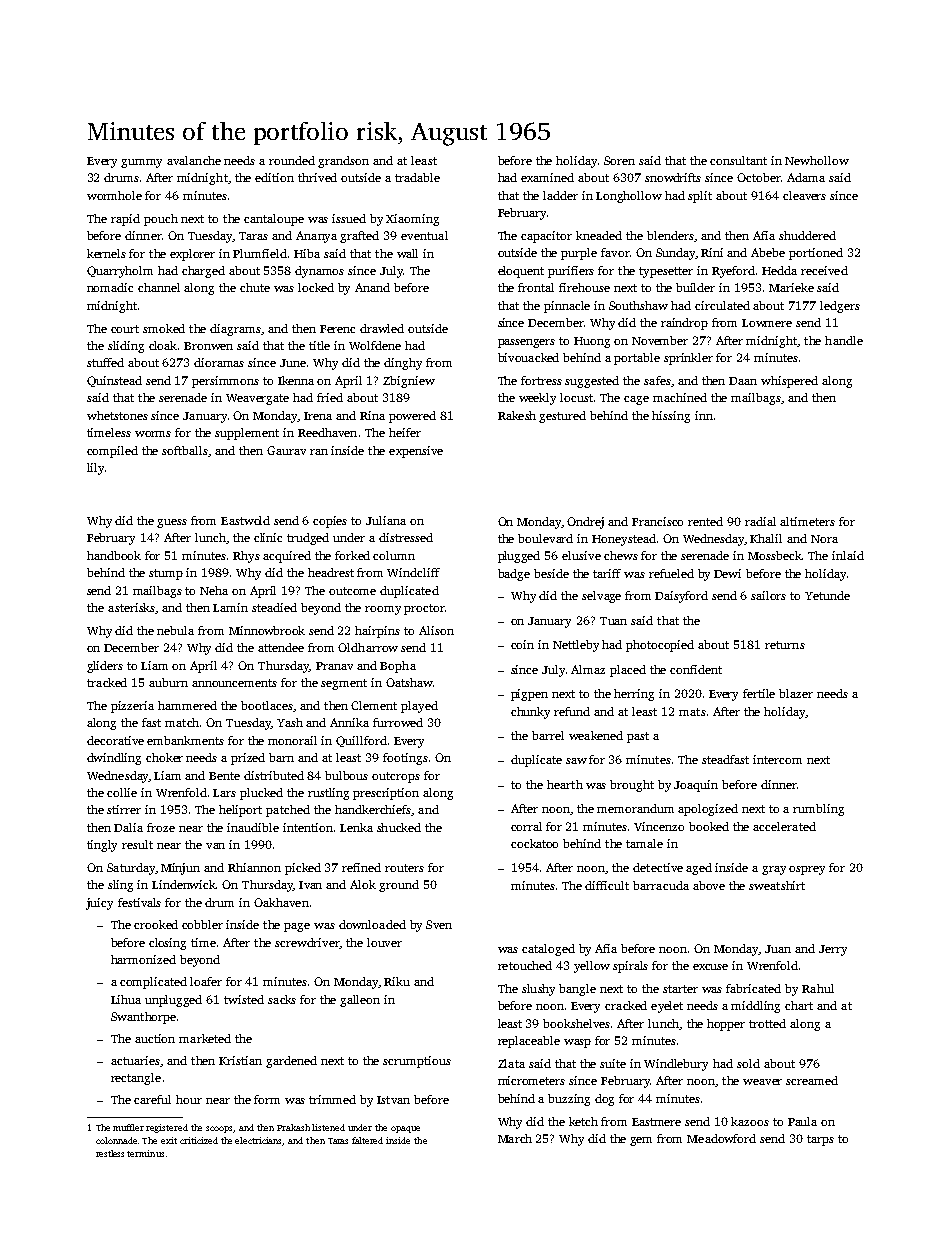 This page has height=1233, width=952. Describe the element at coordinates (548, 735) in the page. I see `barrel` at that location.
